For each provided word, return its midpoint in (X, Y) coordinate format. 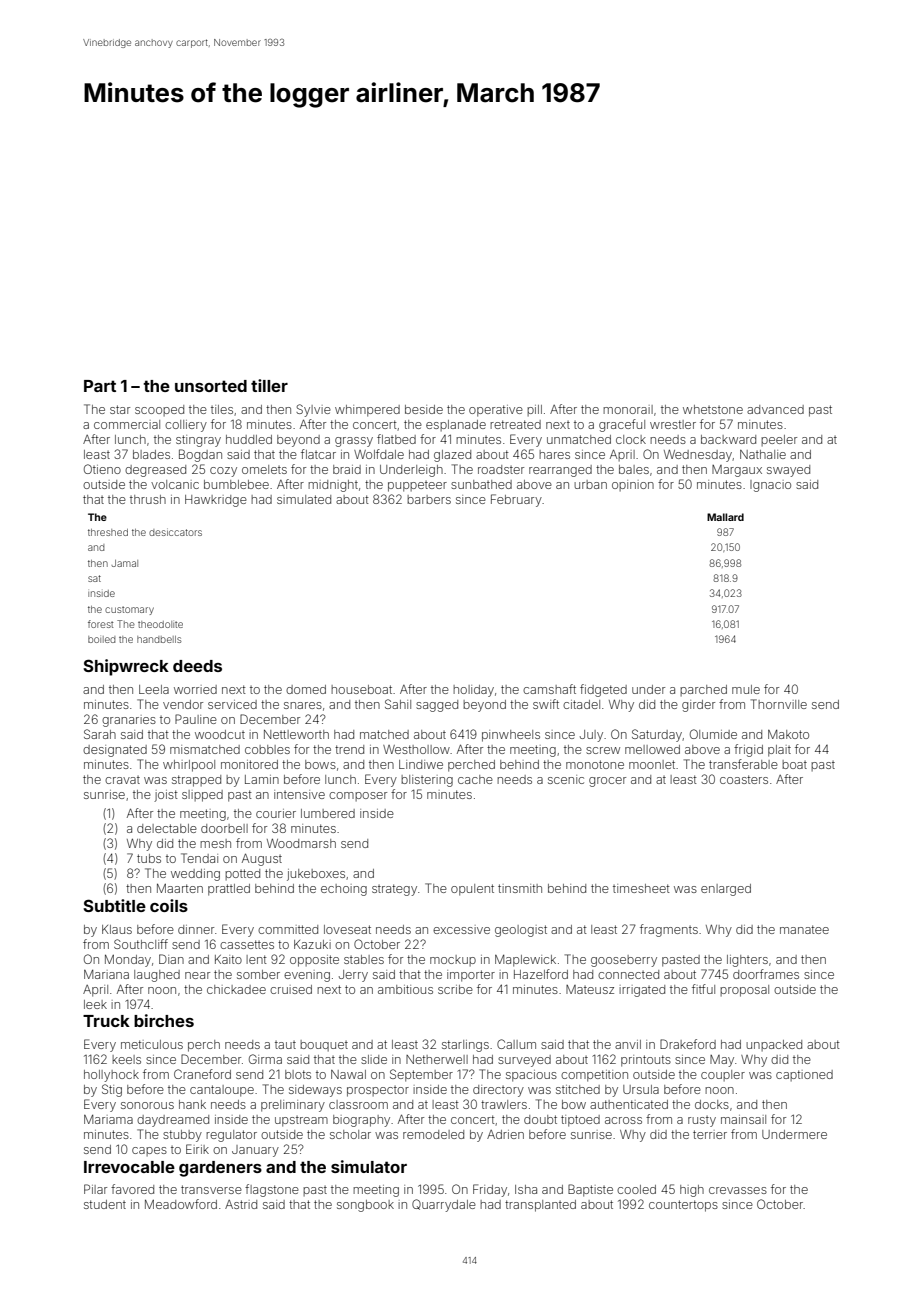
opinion (633, 485)
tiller (269, 385)
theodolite (160, 624)
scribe (455, 989)
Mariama (108, 1119)
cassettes (247, 944)
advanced (775, 409)
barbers (429, 499)
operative (496, 411)
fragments (669, 930)
